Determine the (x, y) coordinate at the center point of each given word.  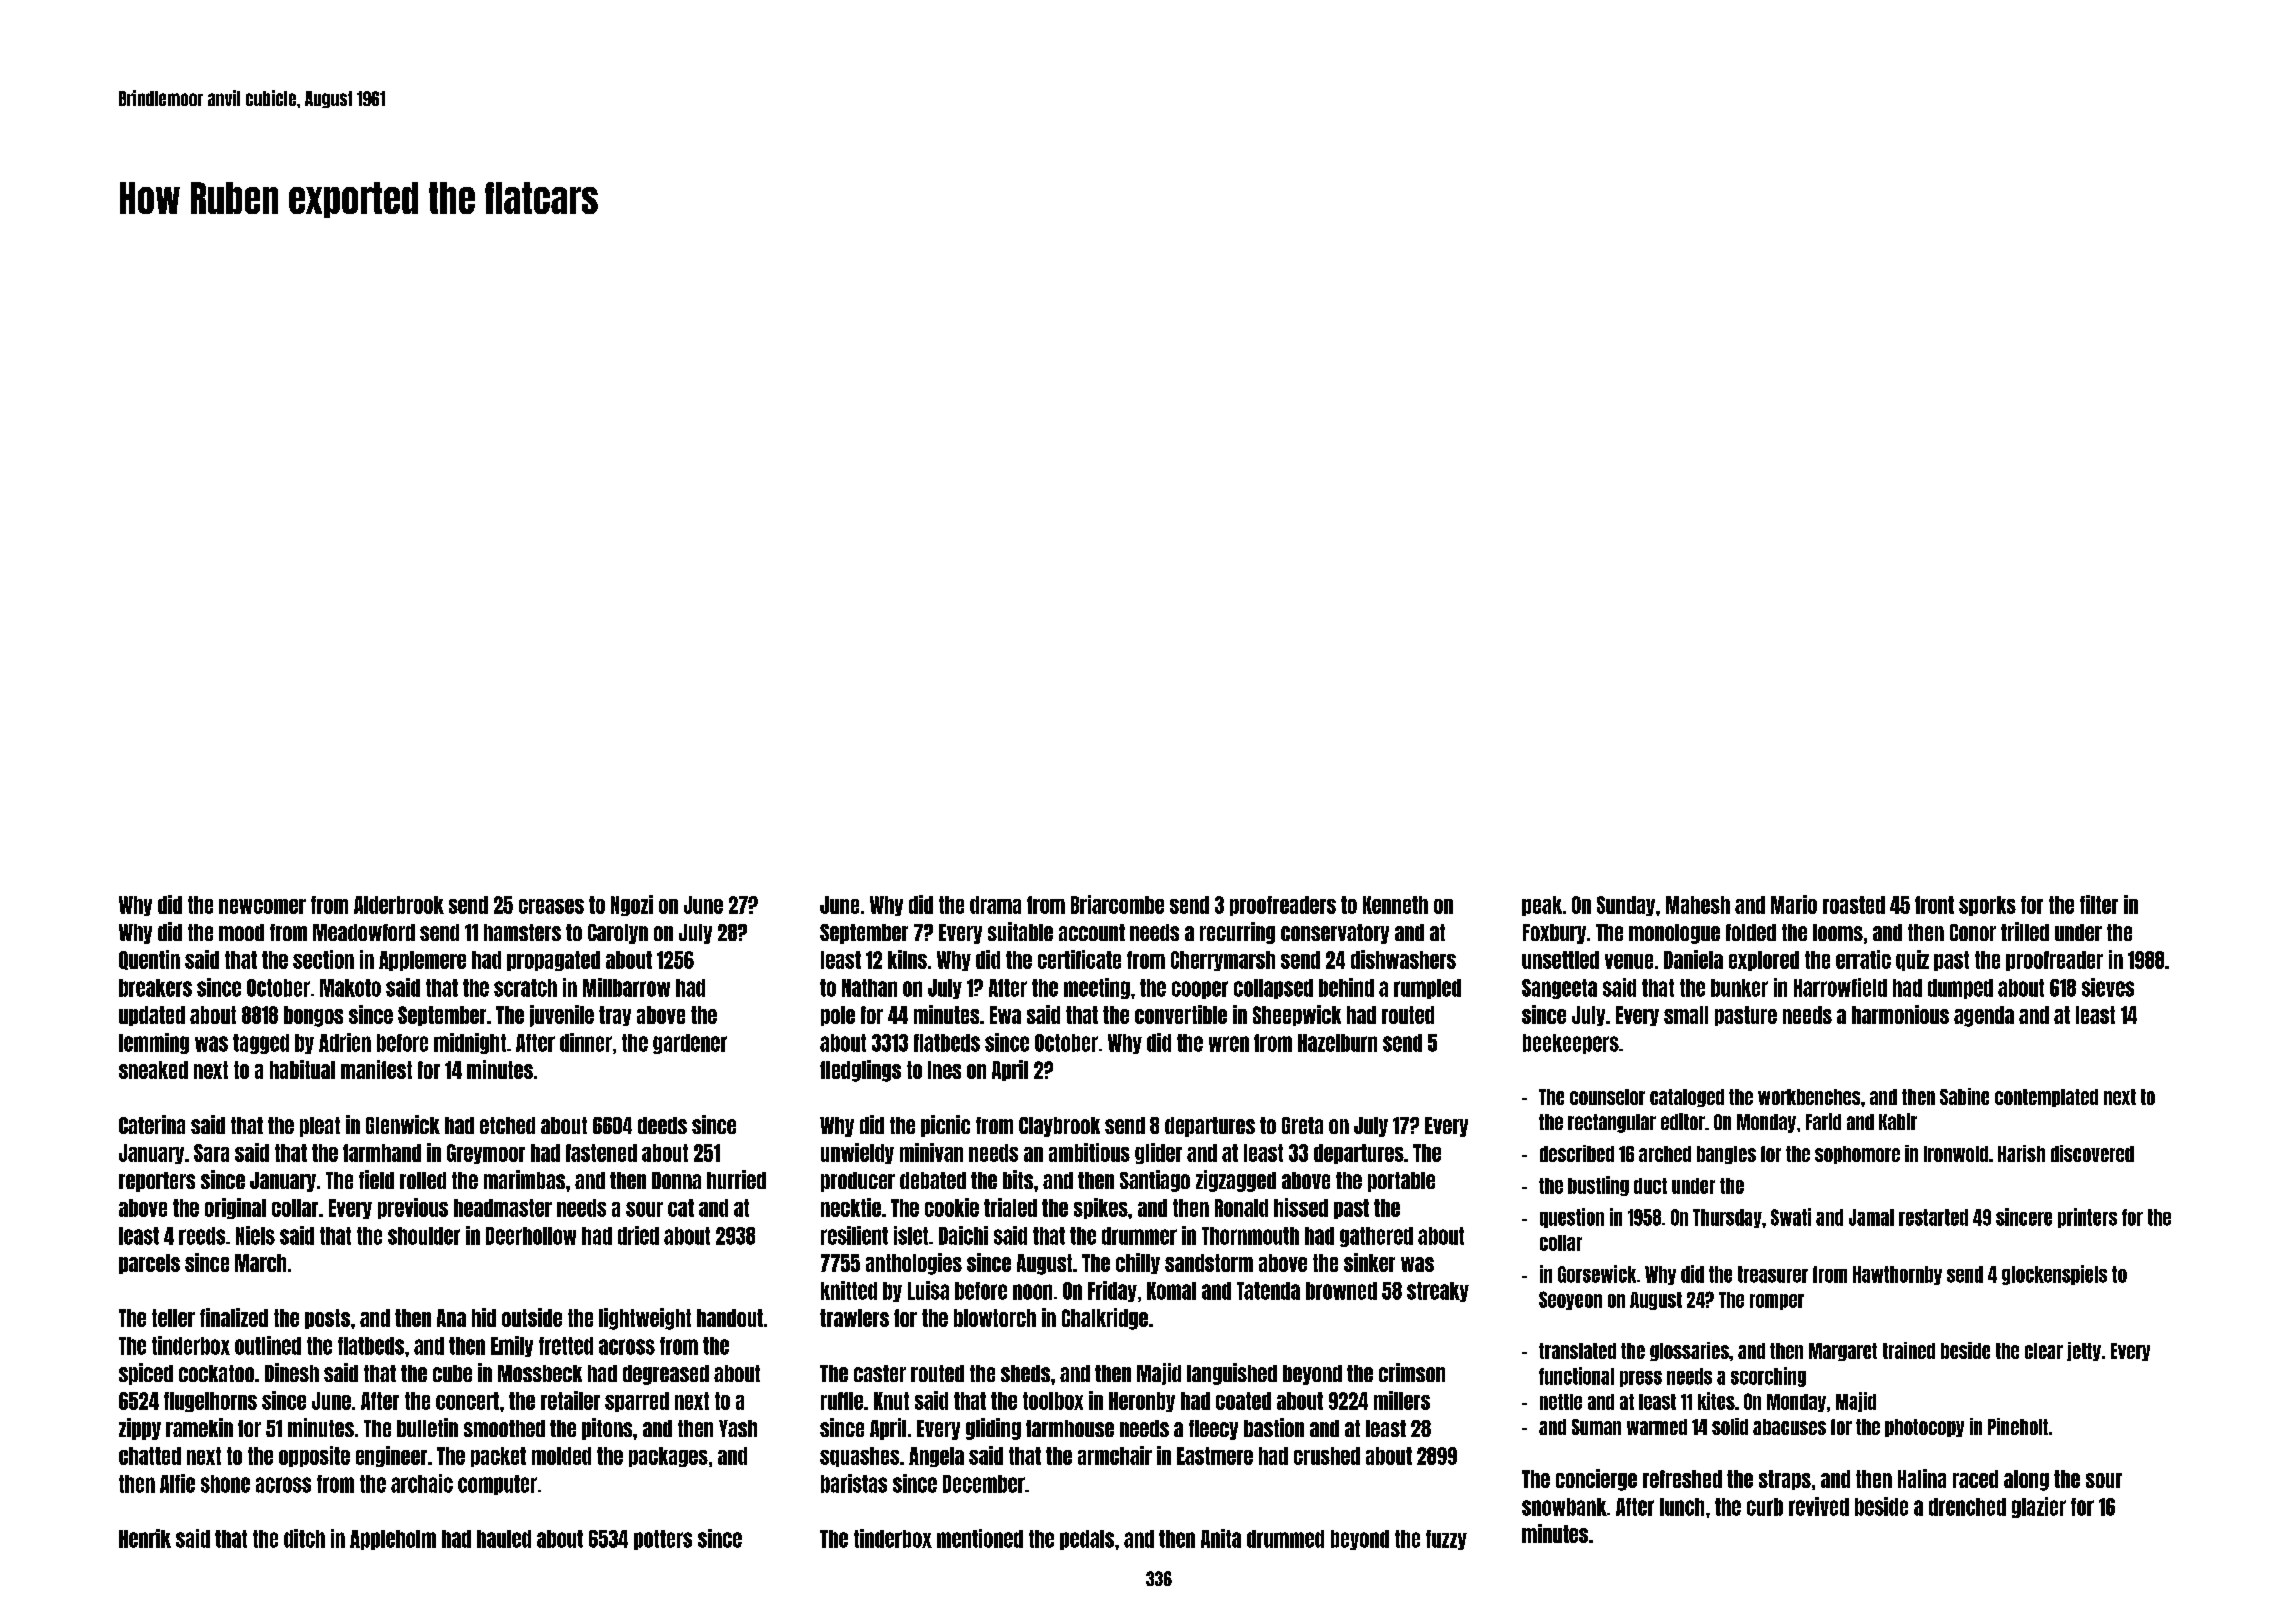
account (1092, 932)
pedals (1087, 1540)
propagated (553, 961)
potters (663, 1540)
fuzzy (1446, 1540)
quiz (1912, 960)
